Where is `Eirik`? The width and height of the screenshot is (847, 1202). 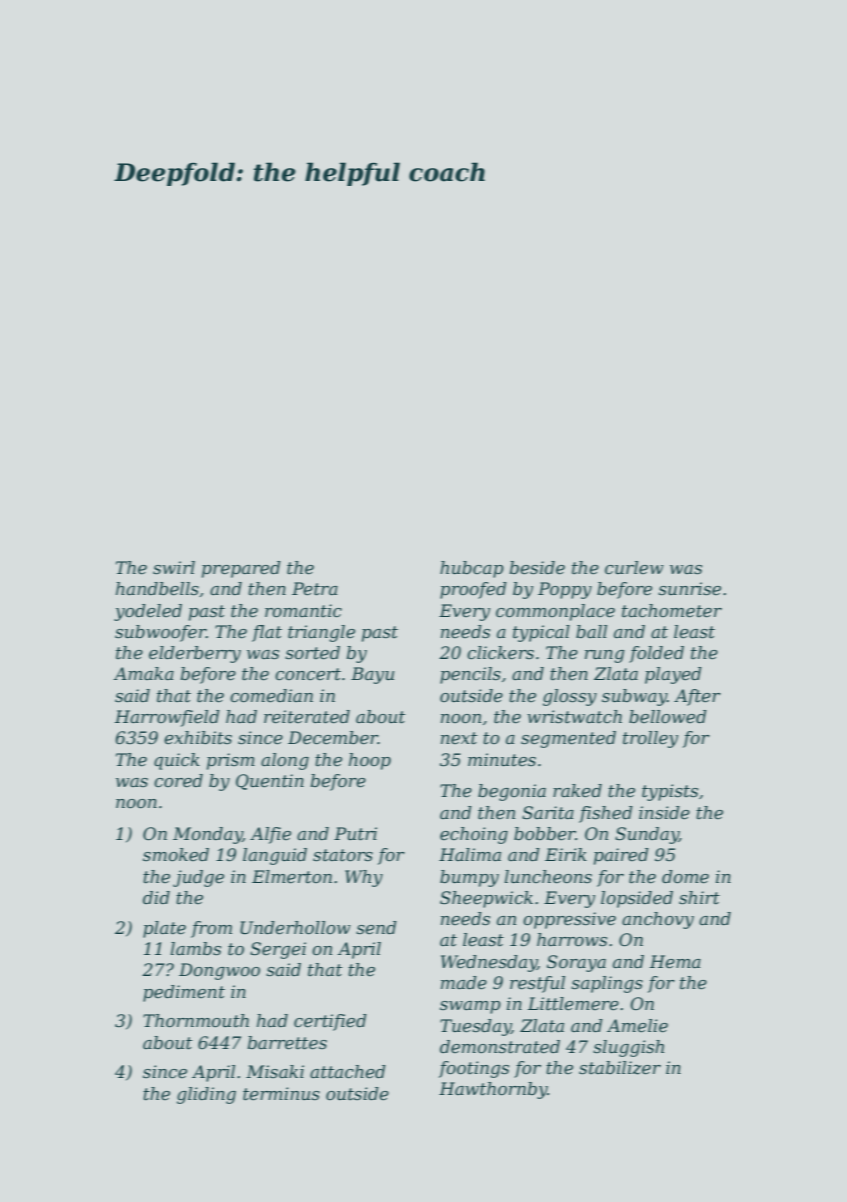
Eirik is located at coordinates (566, 854).
